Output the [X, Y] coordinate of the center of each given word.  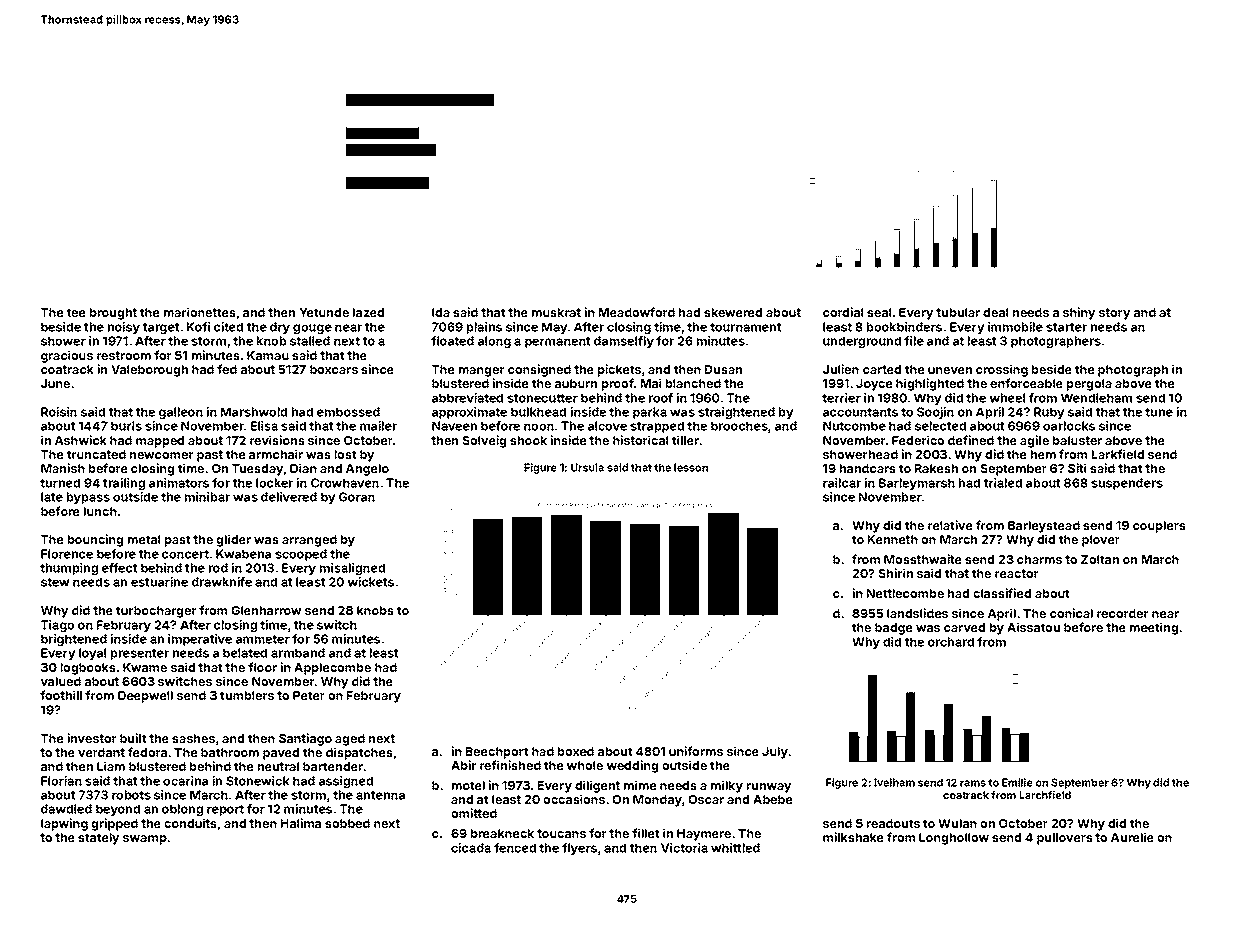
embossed [348, 412]
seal [879, 312]
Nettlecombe [905, 593]
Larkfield [1118, 454]
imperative [200, 640]
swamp [145, 840]
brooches [739, 426]
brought [113, 314]
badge [894, 629]
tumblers [247, 695]
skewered [733, 312]
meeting [1154, 628]
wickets [371, 582]
